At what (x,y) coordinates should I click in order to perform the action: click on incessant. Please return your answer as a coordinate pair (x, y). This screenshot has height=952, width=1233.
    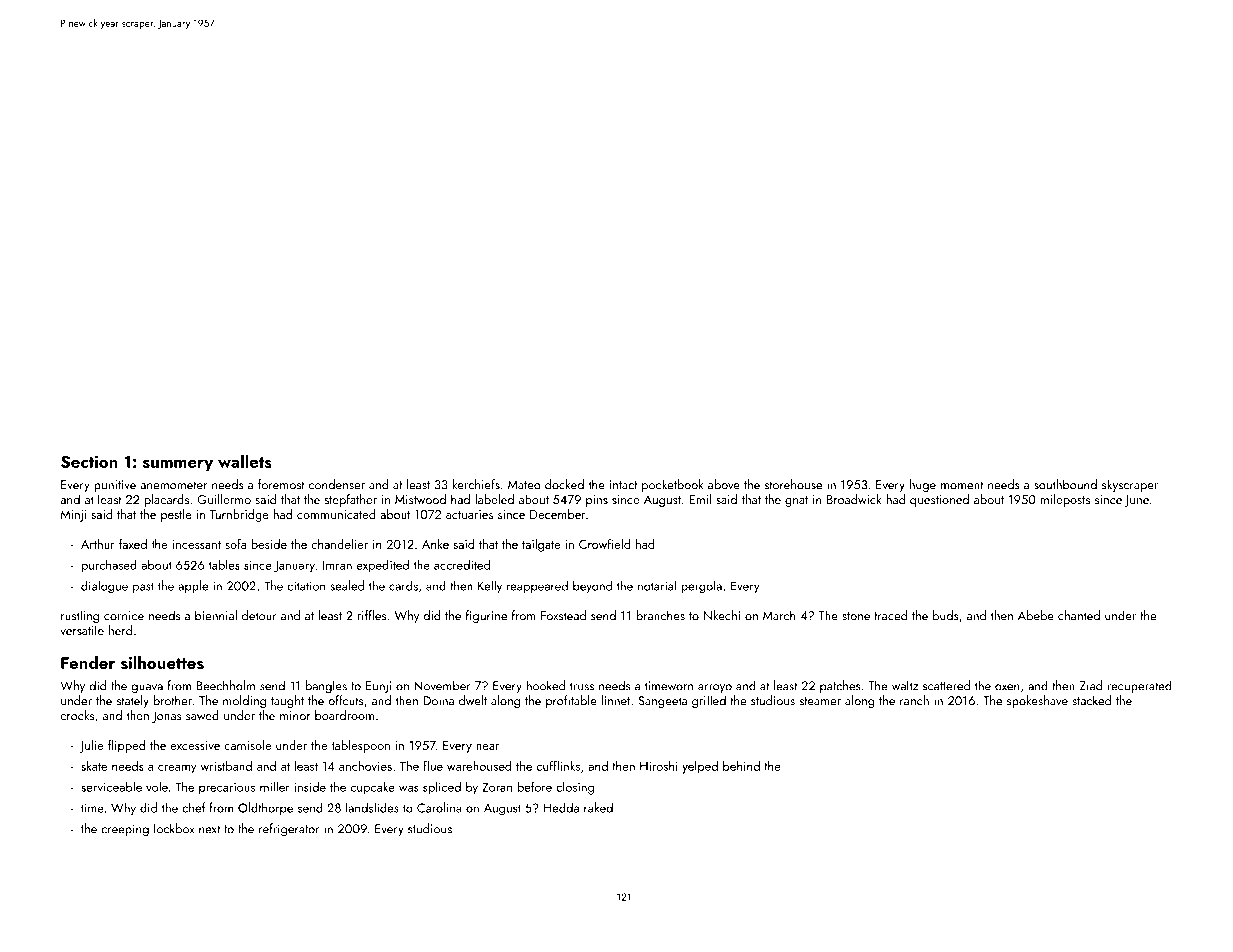
    Looking at the image, I should click on (197, 544).
